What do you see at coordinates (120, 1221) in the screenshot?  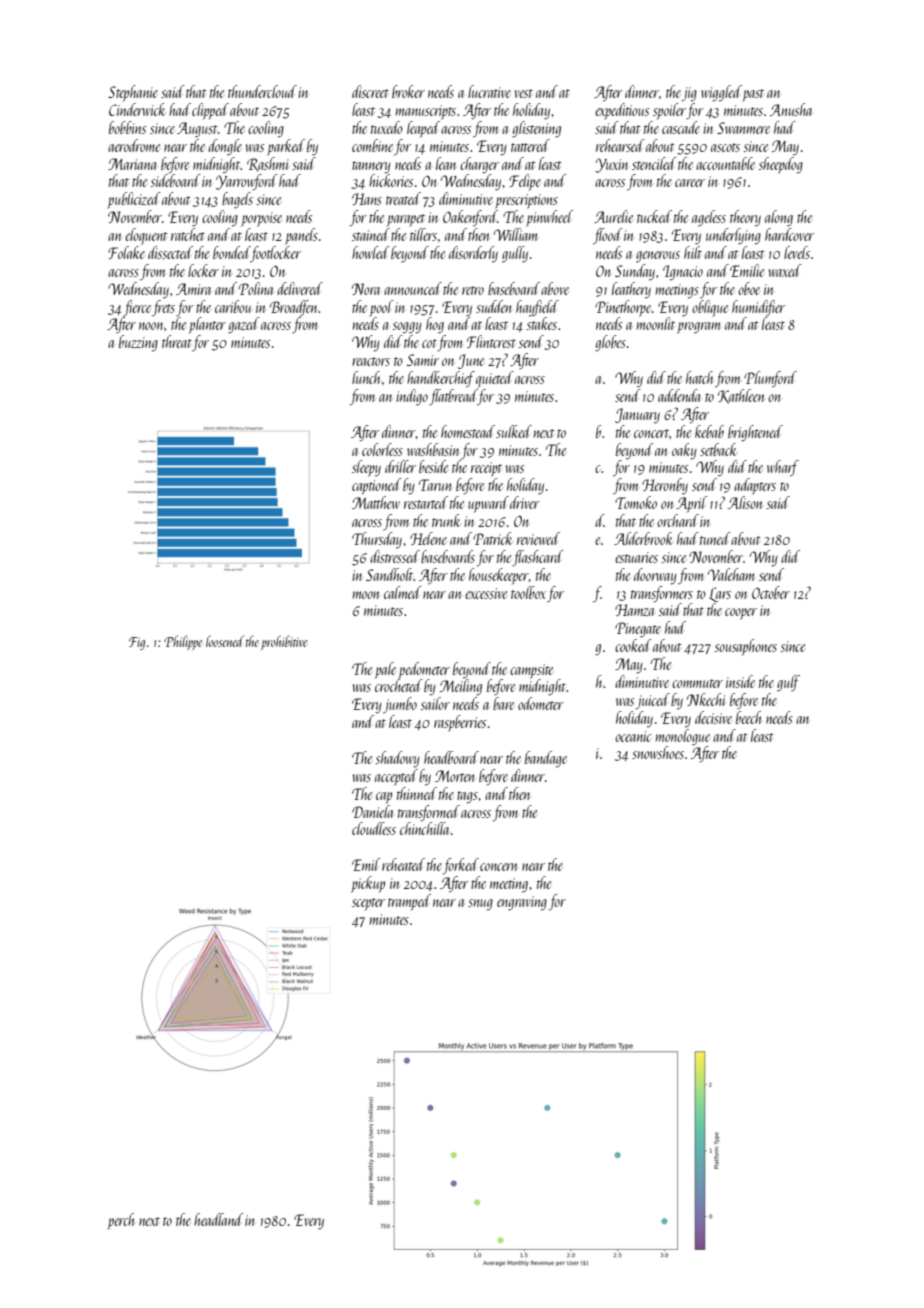 I see `perch` at bounding box center [120, 1221].
